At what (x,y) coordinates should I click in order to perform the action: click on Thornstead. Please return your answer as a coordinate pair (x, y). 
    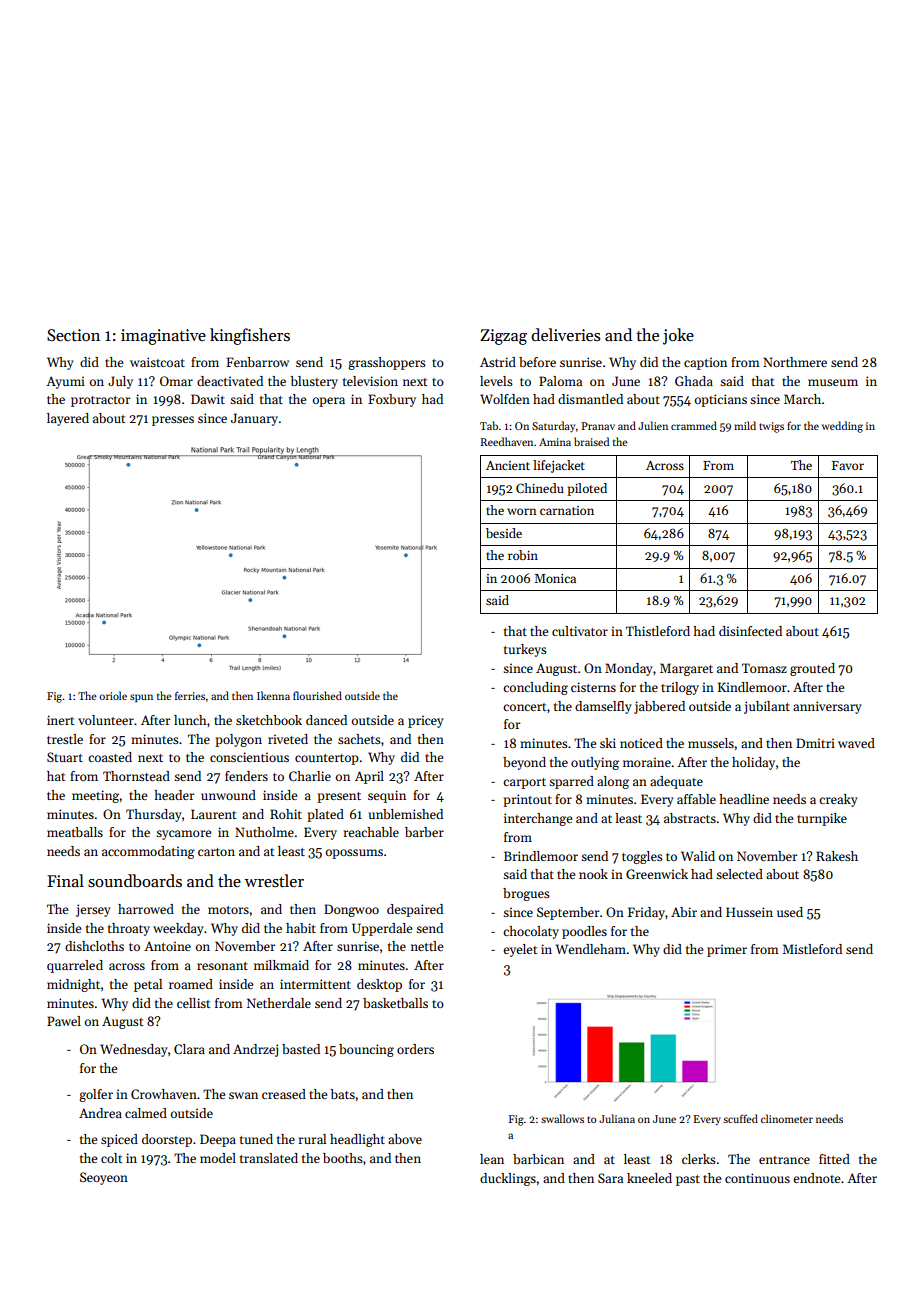
    Looking at the image, I should click on (136, 776).
